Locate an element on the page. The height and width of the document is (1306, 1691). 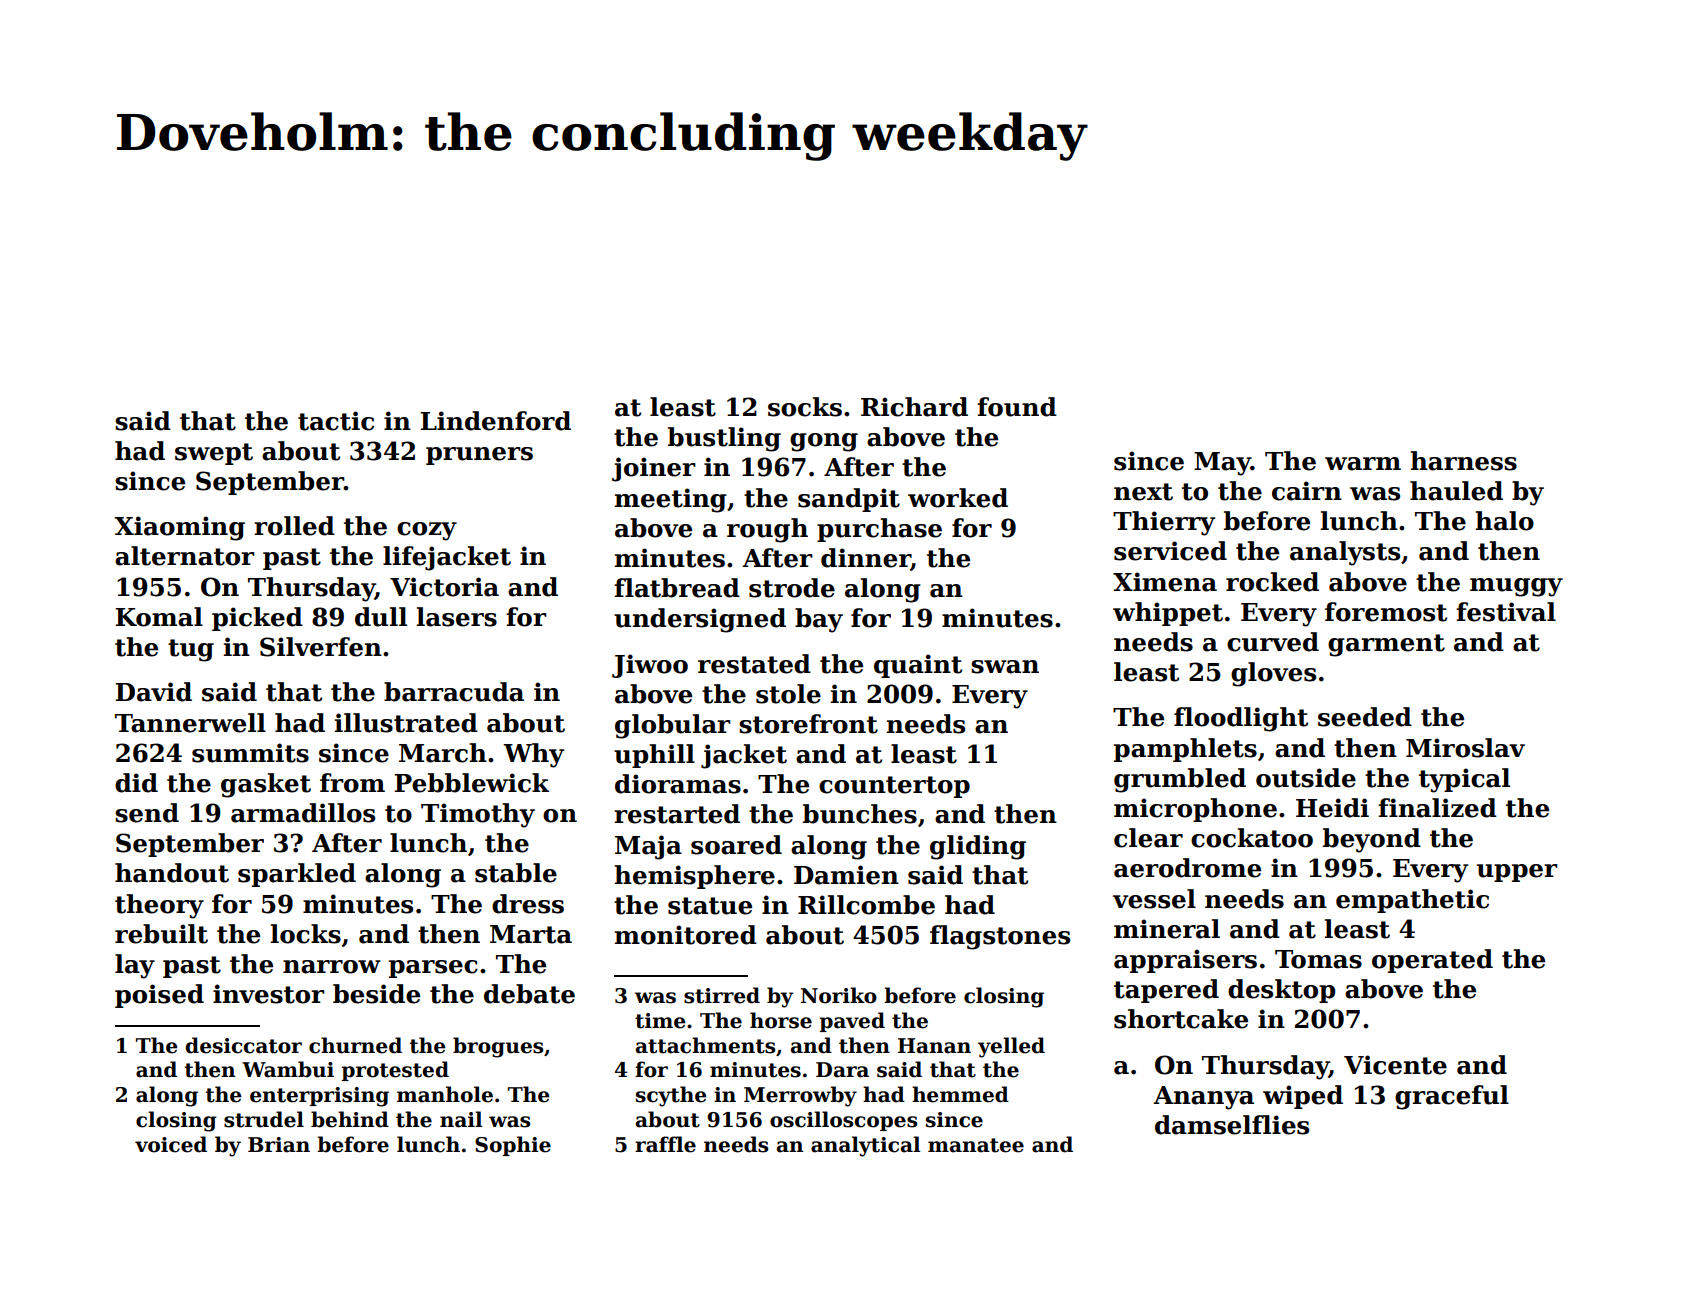
bustling is located at coordinates (724, 439).
